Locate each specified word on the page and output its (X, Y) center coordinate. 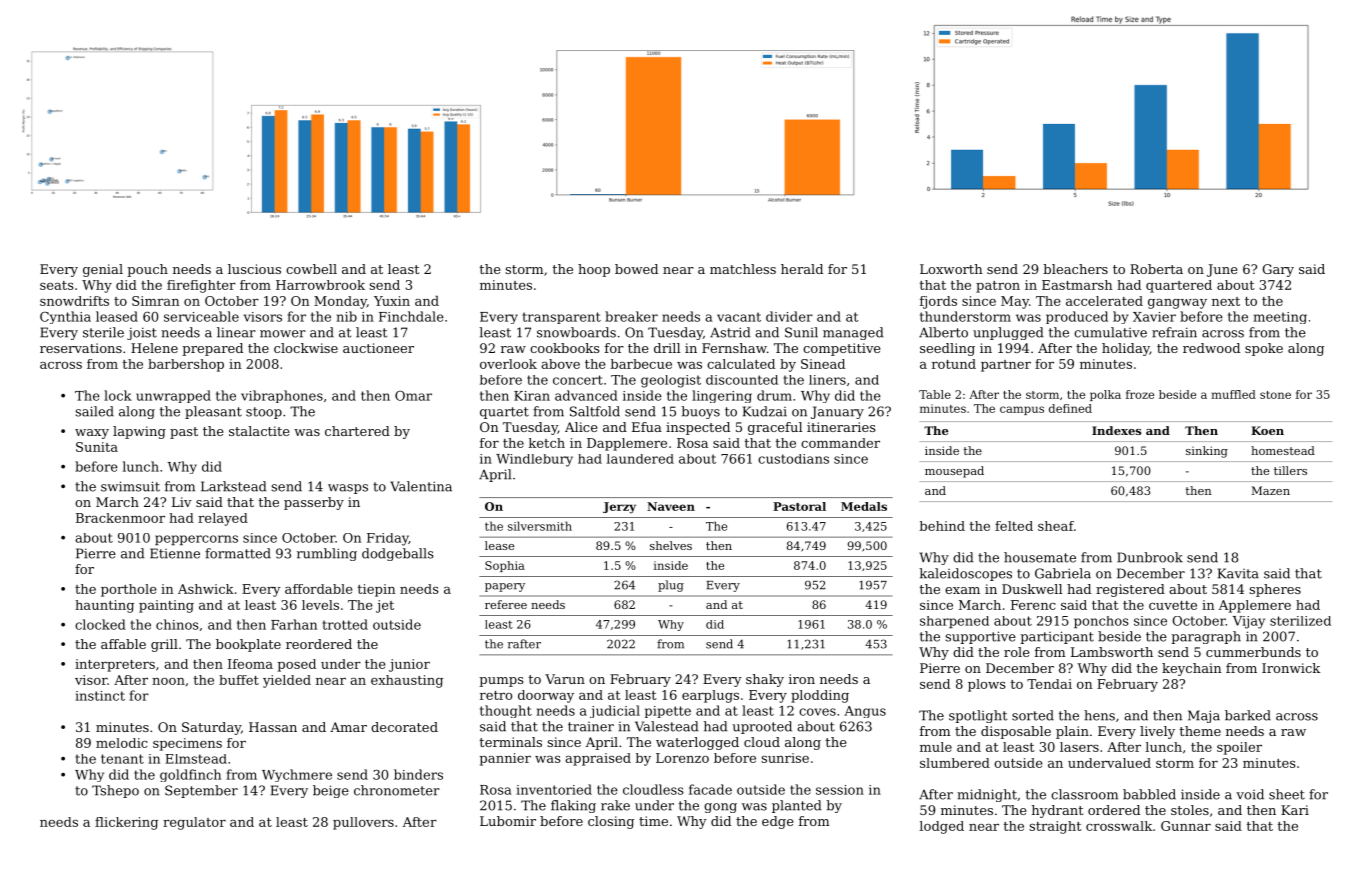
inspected (698, 428)
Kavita (1238, 573)
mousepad (954, 472)
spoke (1264, 349)
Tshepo (115, 791)
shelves (671, 545)
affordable (319, 589)
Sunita (97, 447)
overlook (508, 364)
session (840, 790)
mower (283, 334)
